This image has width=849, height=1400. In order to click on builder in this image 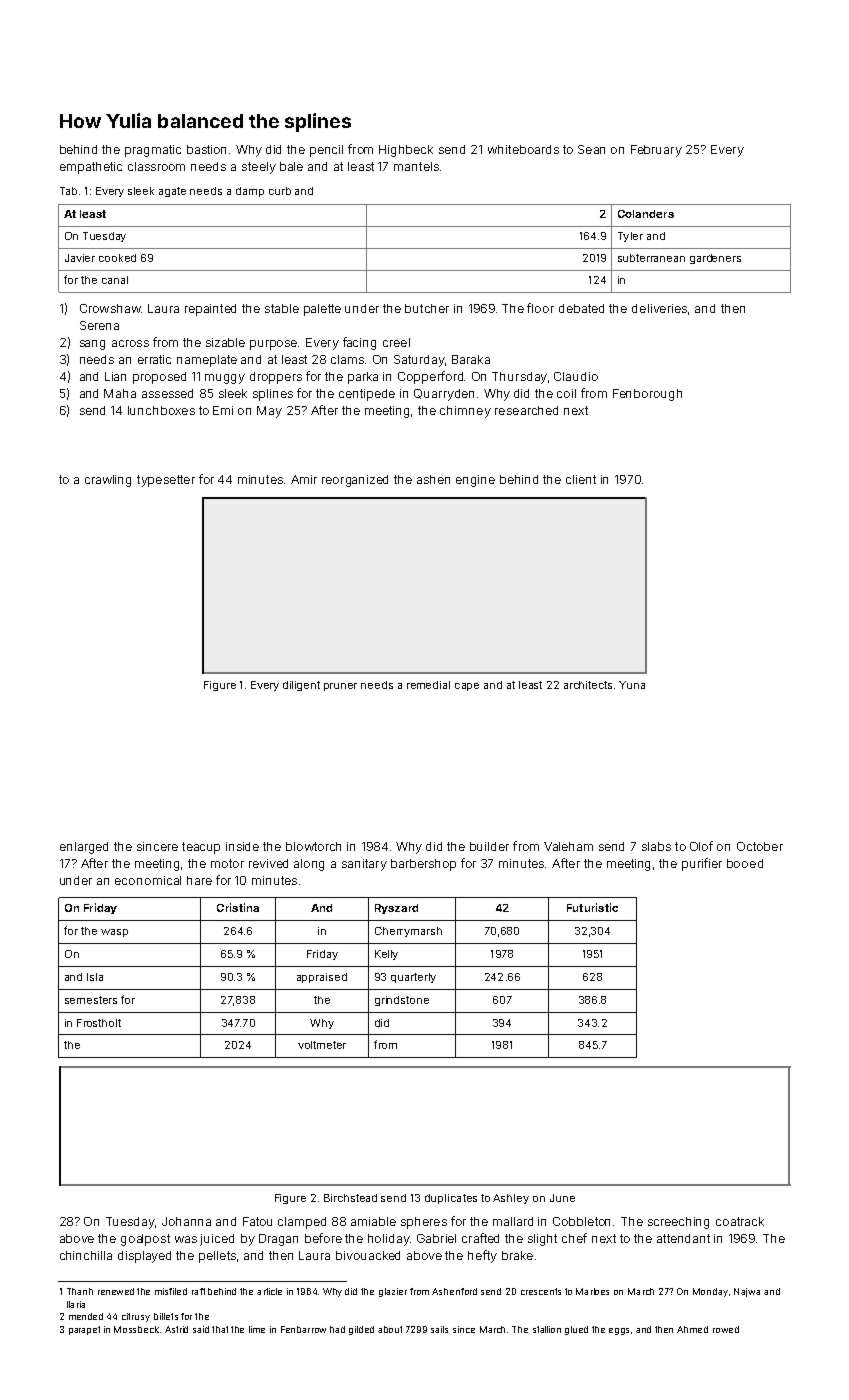, I will do `click(489, 846)`.
